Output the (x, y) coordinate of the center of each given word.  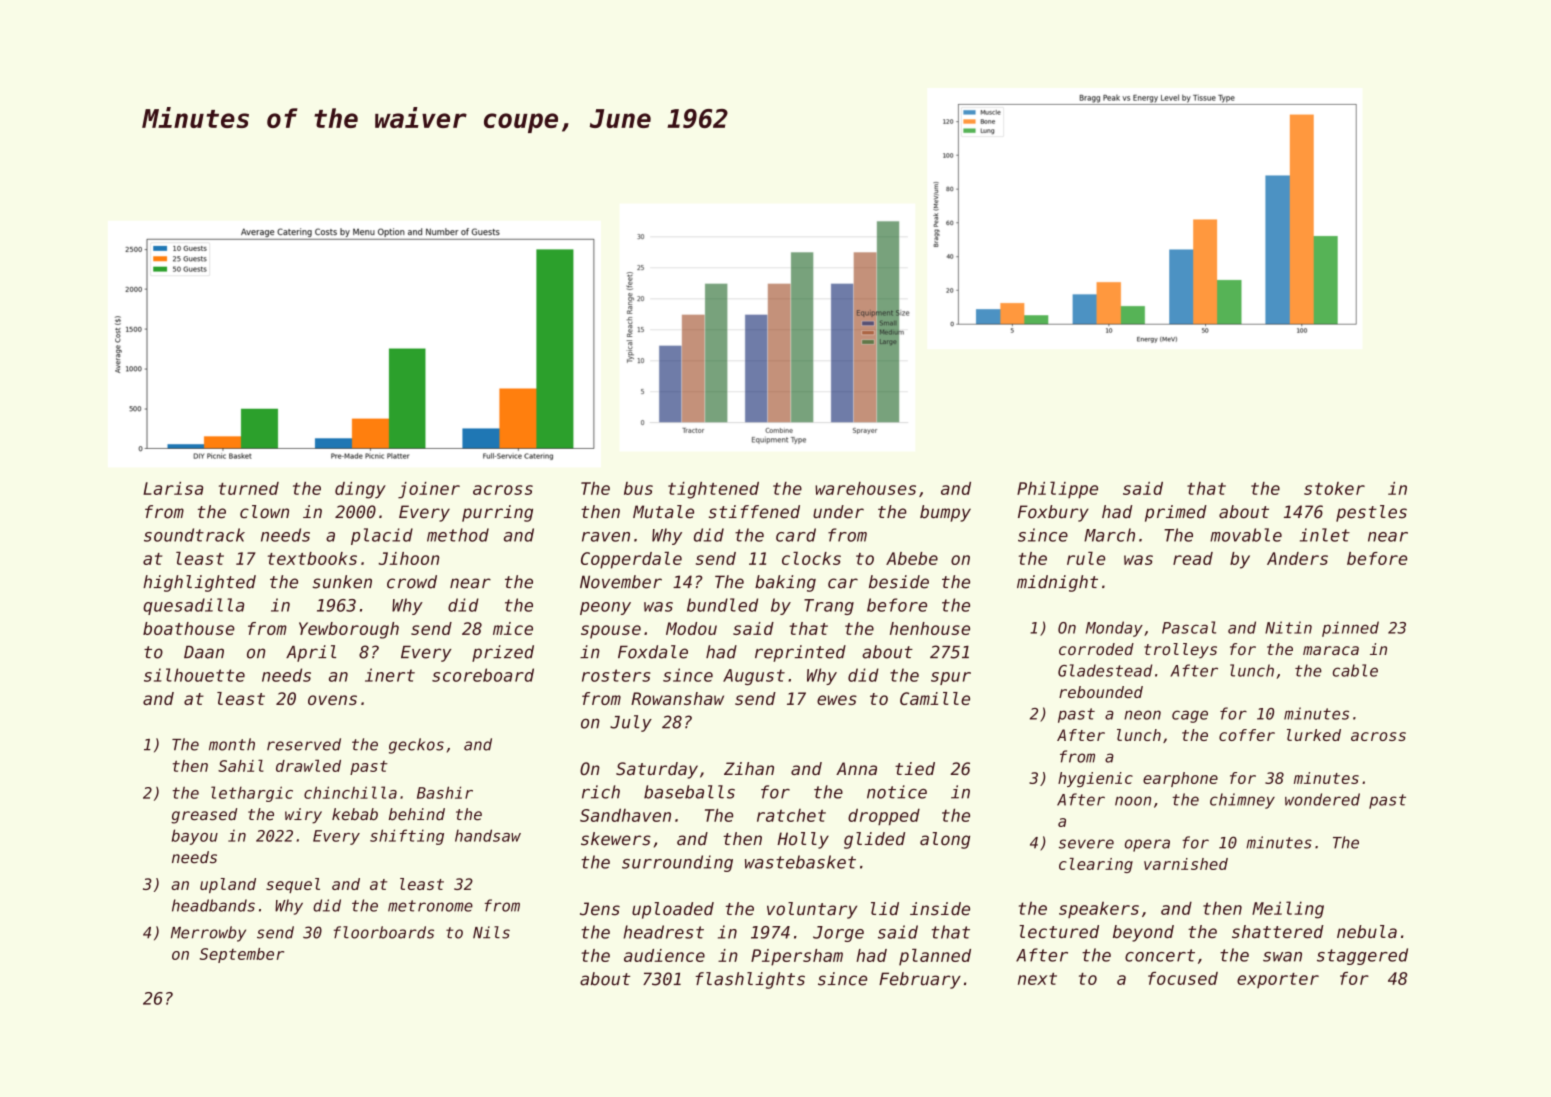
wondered (1322, 799)
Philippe (1057, 490)
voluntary (812, 910)
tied (915, 768)
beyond (1143, 933)
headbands (213, 905)
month (232, 744)
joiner (429, 490)
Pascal (1189, 627)
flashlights (750, 980)
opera (1147, 845)
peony (605, 608)
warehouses (865, 488)
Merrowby (208, 934)
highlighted (199, 583)
